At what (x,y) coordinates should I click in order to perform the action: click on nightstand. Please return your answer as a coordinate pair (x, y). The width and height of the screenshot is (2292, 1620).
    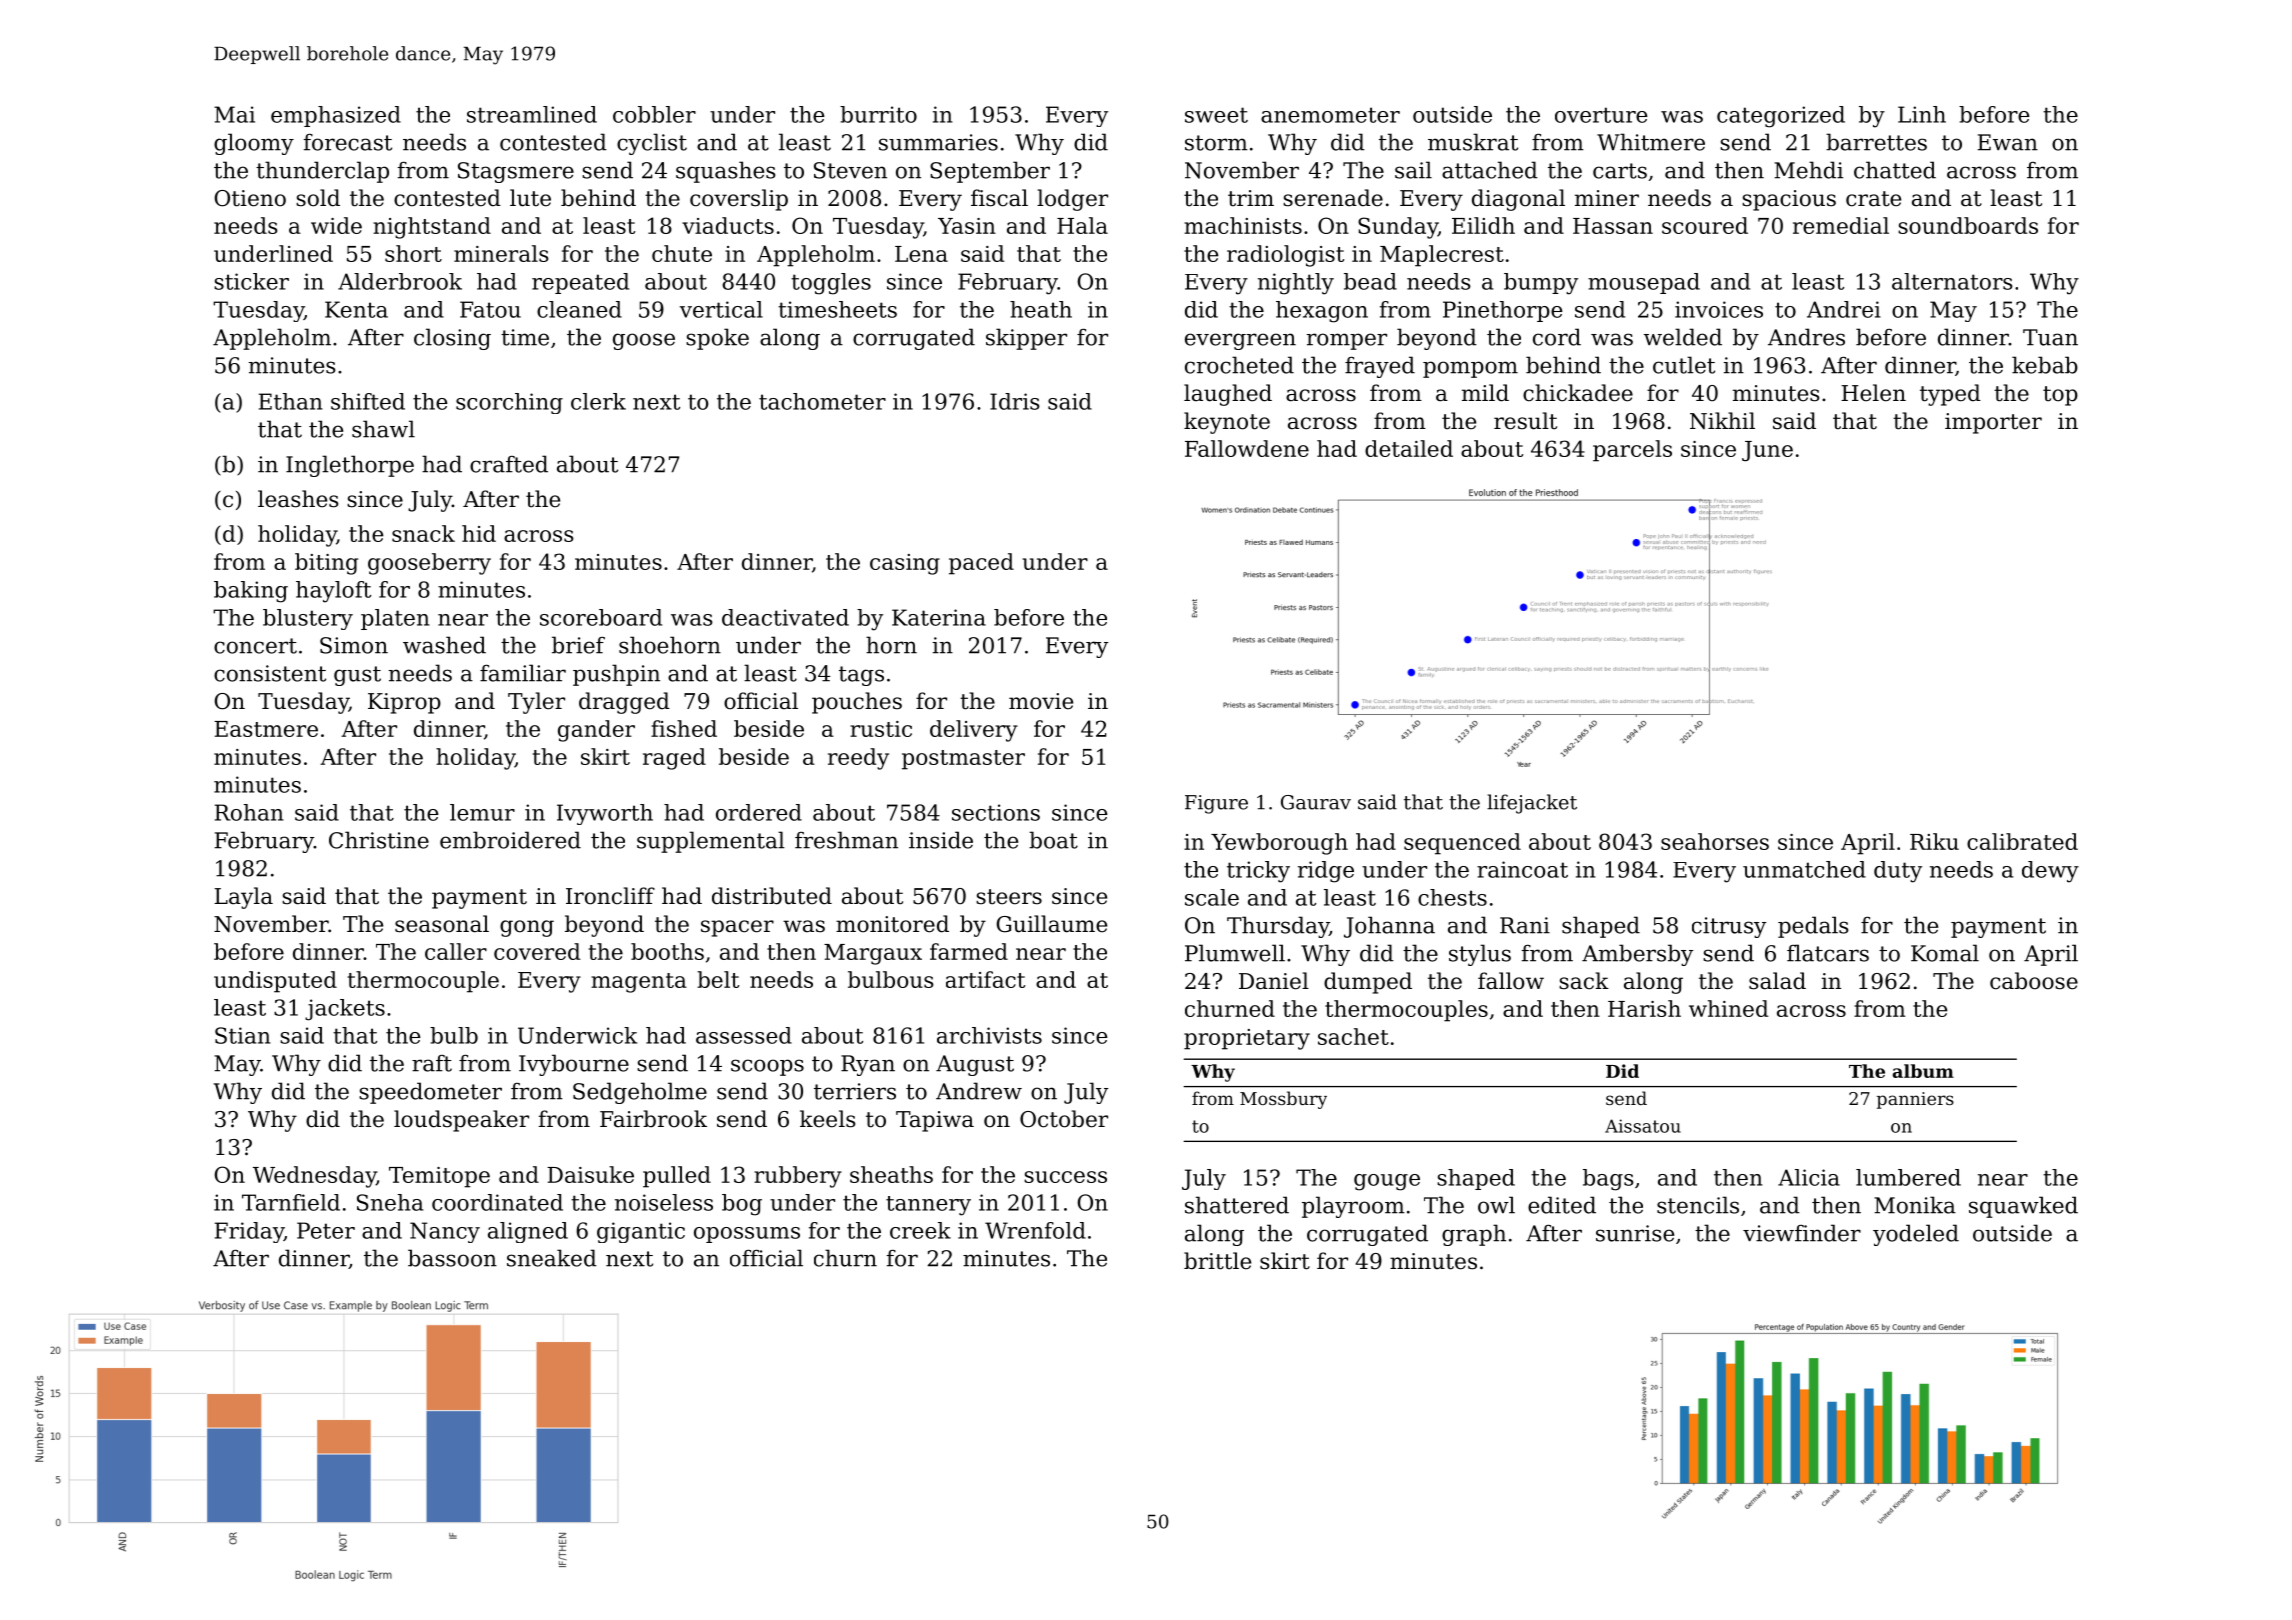
    Looking at the image, I should click on (432, 228).
